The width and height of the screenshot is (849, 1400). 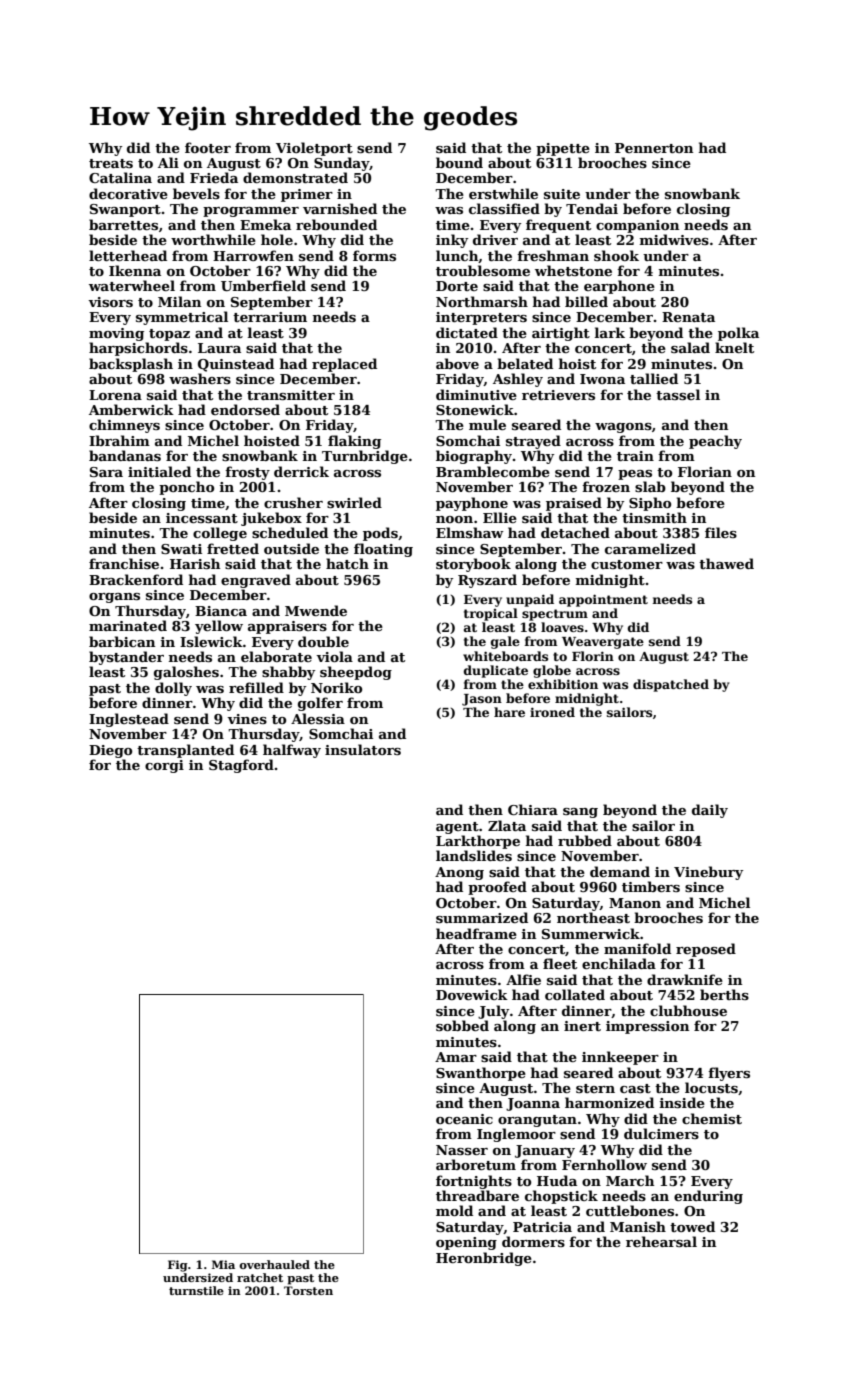 What do you see at coordinates (729, 1074) in the screenshot?
I see `flyers` at bounding box center [729, 1074].
